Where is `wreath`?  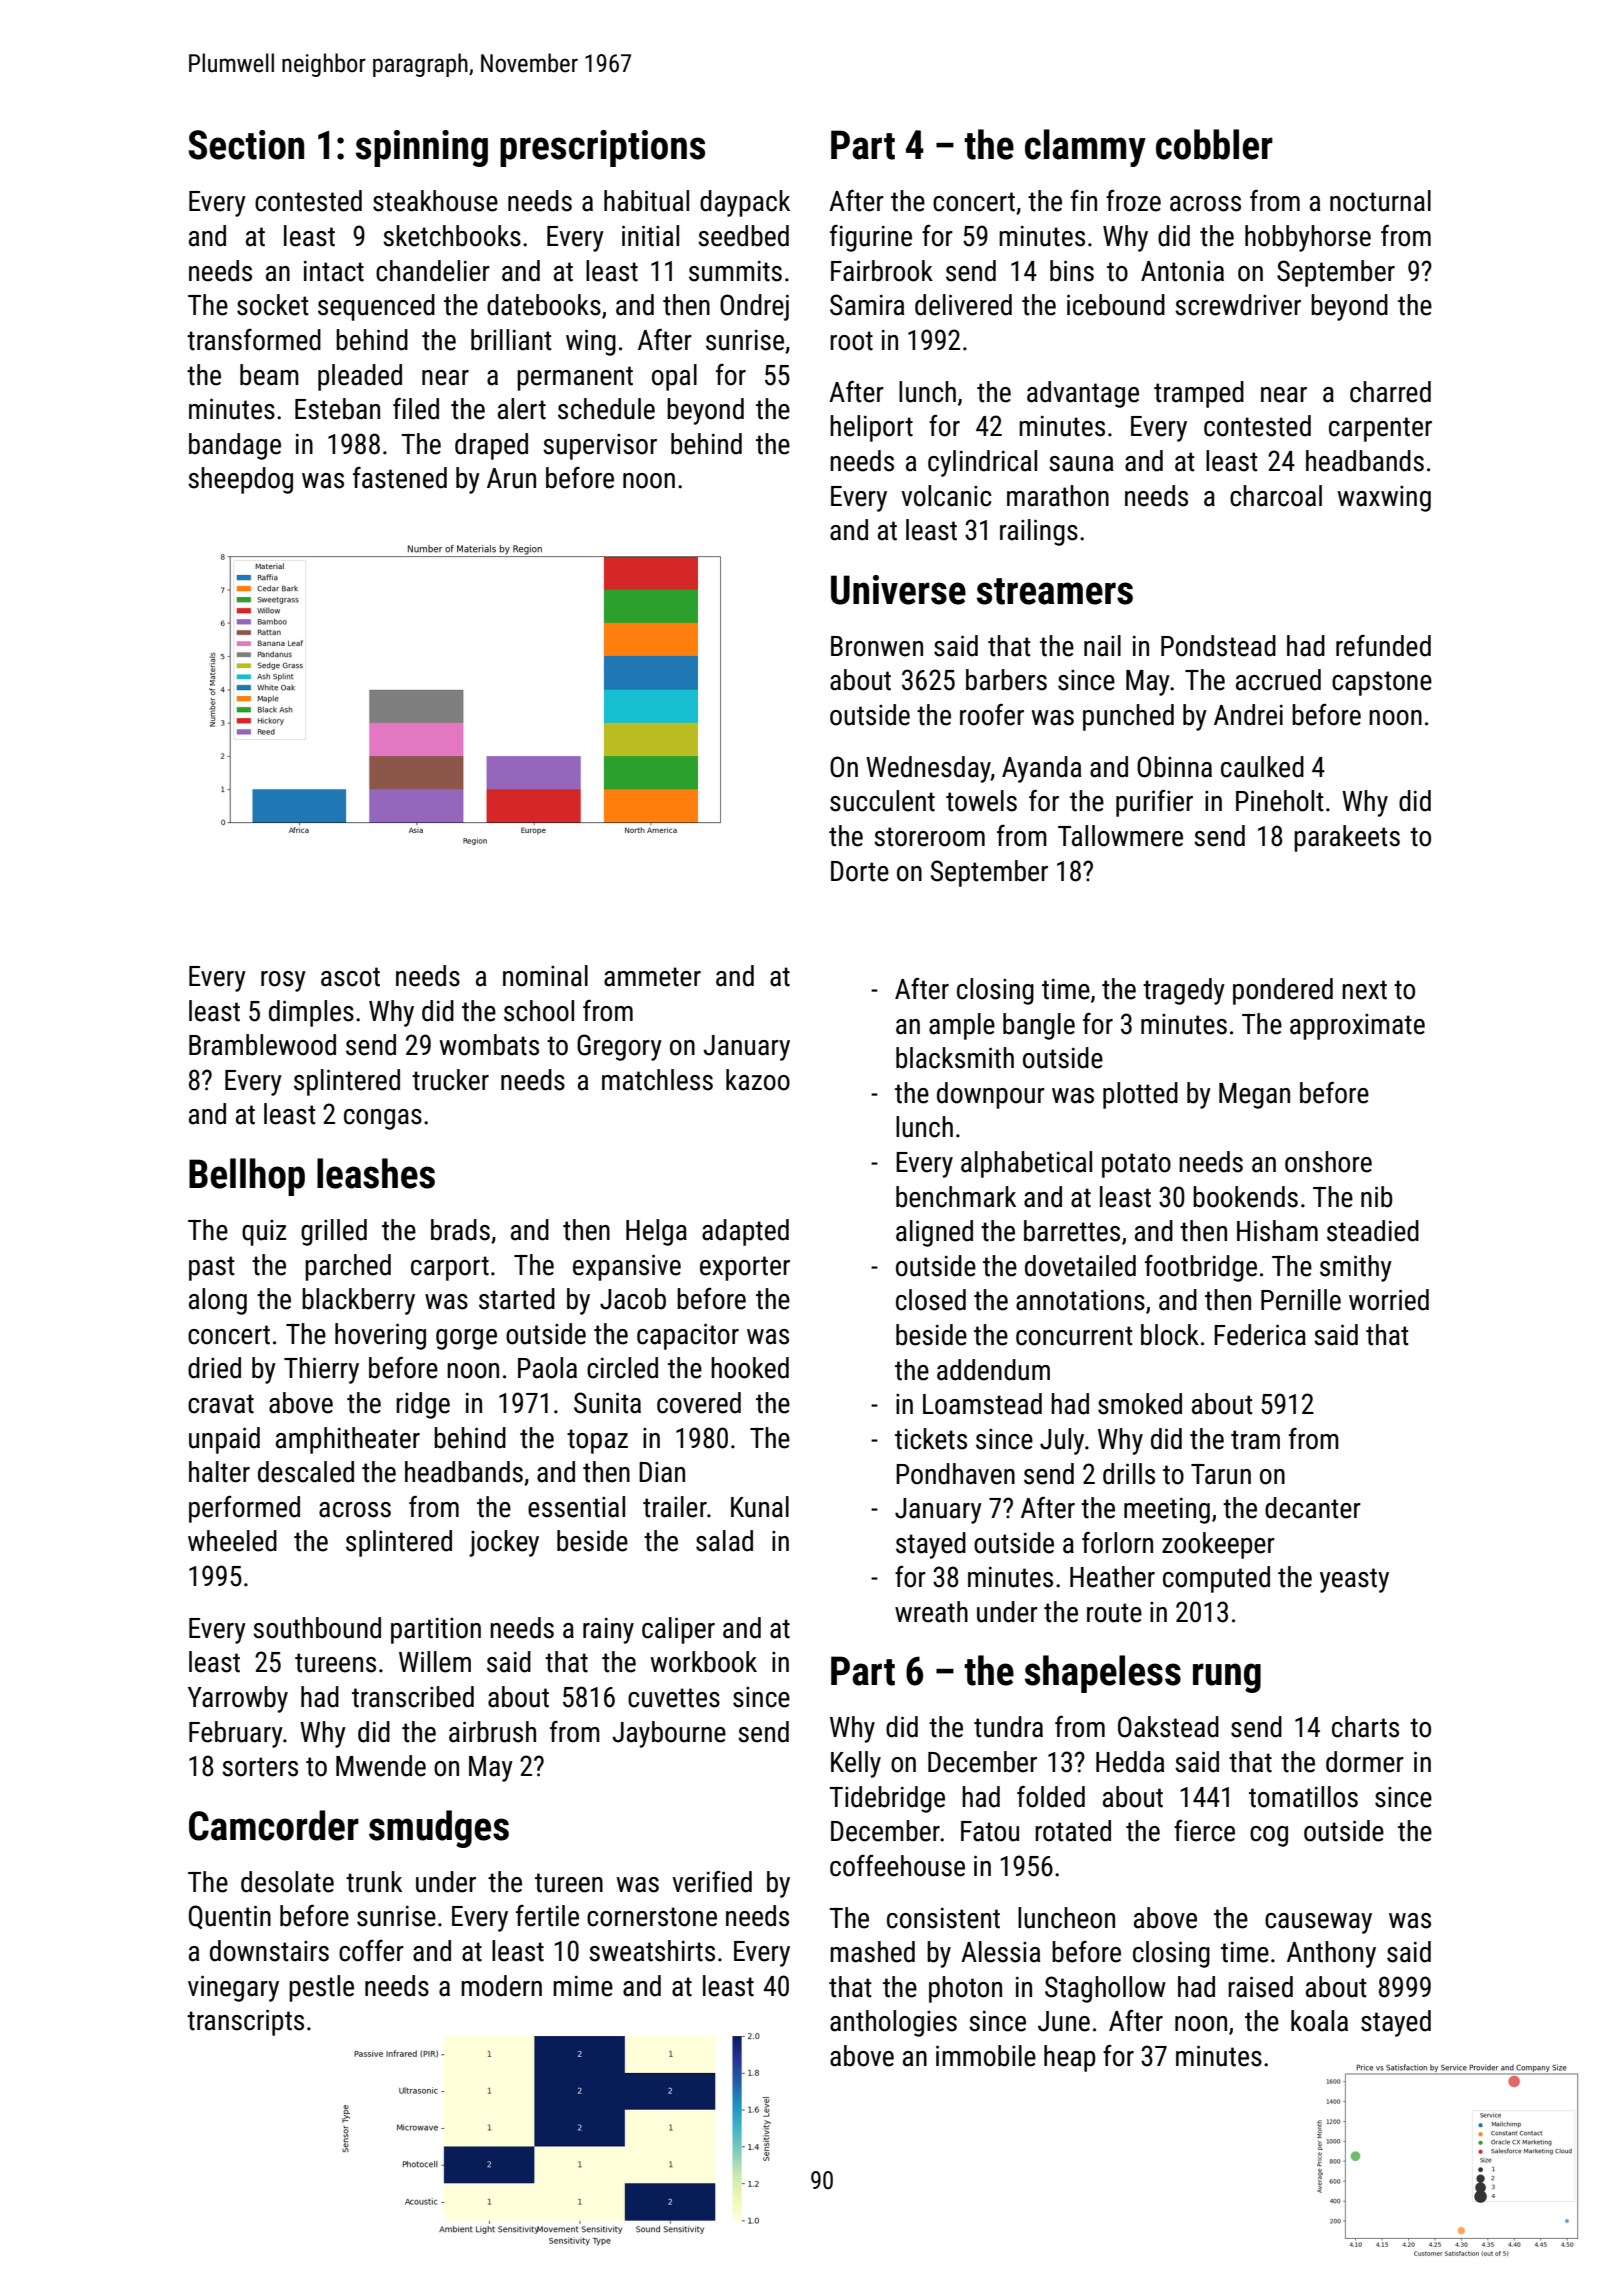 wreath is located at coordinates (931, 1612).
